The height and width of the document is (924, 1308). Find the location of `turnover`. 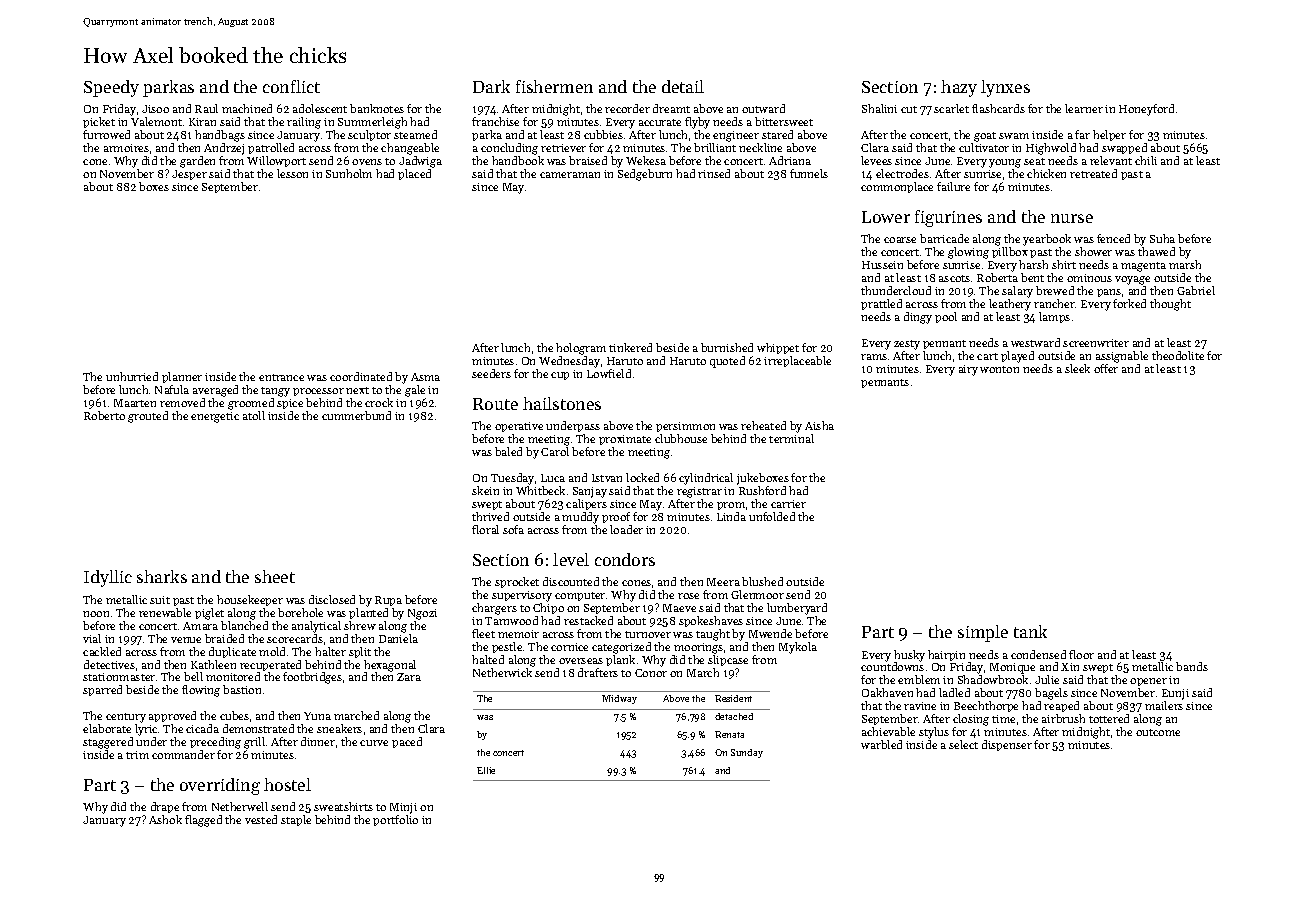

turnover is located at coordinates (648, 634).
